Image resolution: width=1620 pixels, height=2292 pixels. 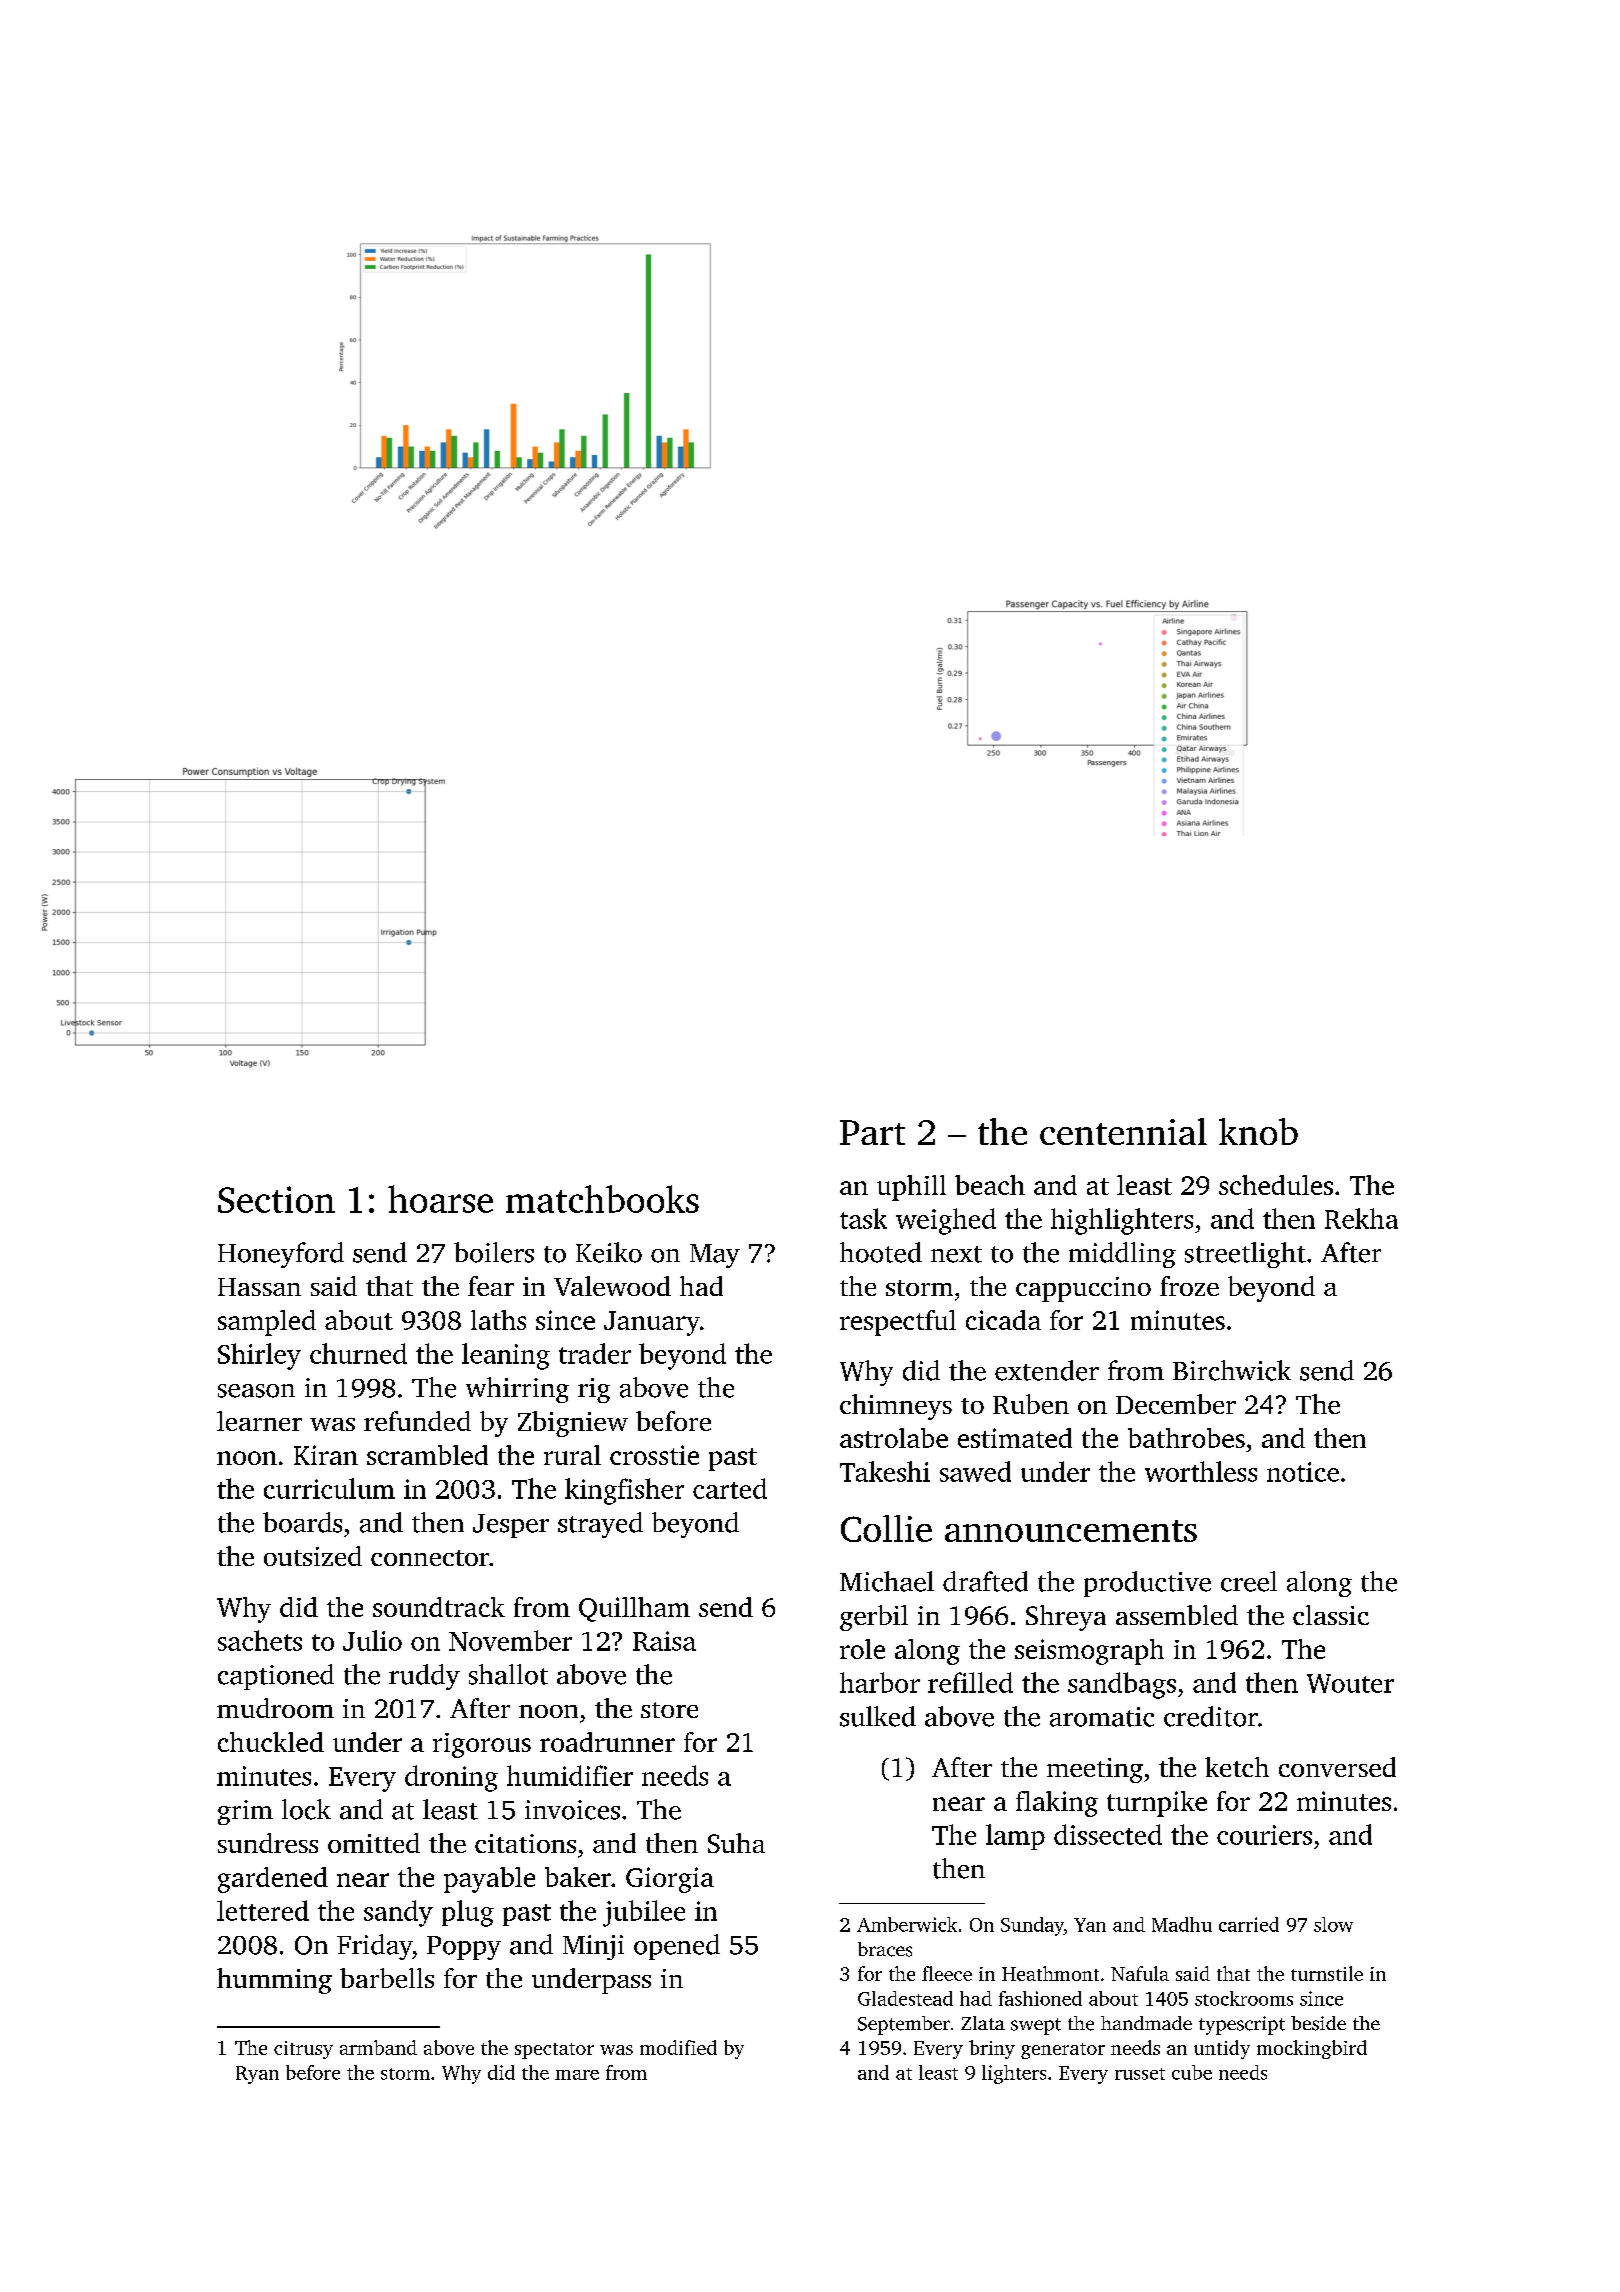 What do you see at coordinates (885, 1471) in the image?
I see `Takeshi` at bounding box center [885, 1471].
